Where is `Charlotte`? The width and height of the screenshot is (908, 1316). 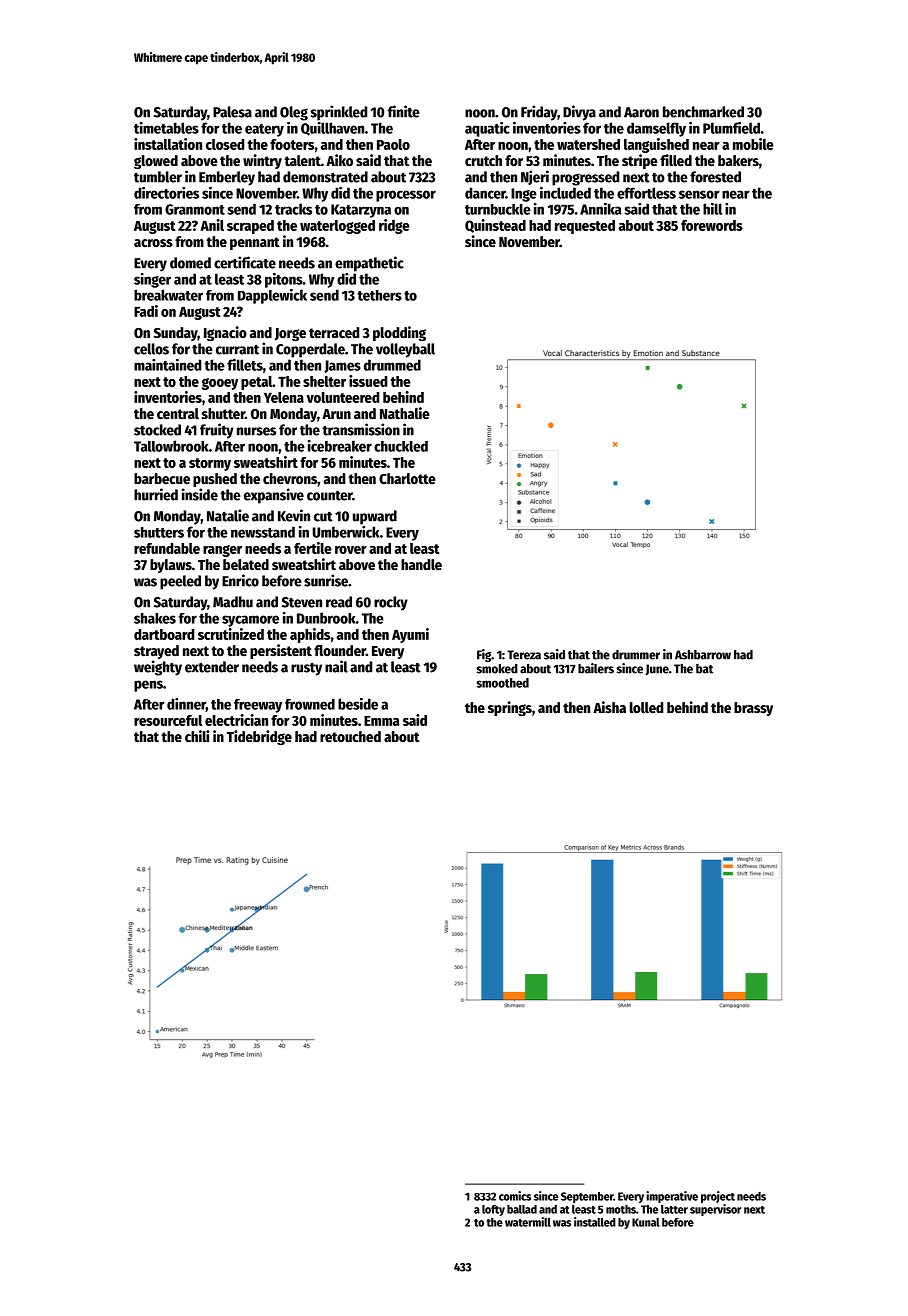 Charlotte is located at coordinates (407, 478).
